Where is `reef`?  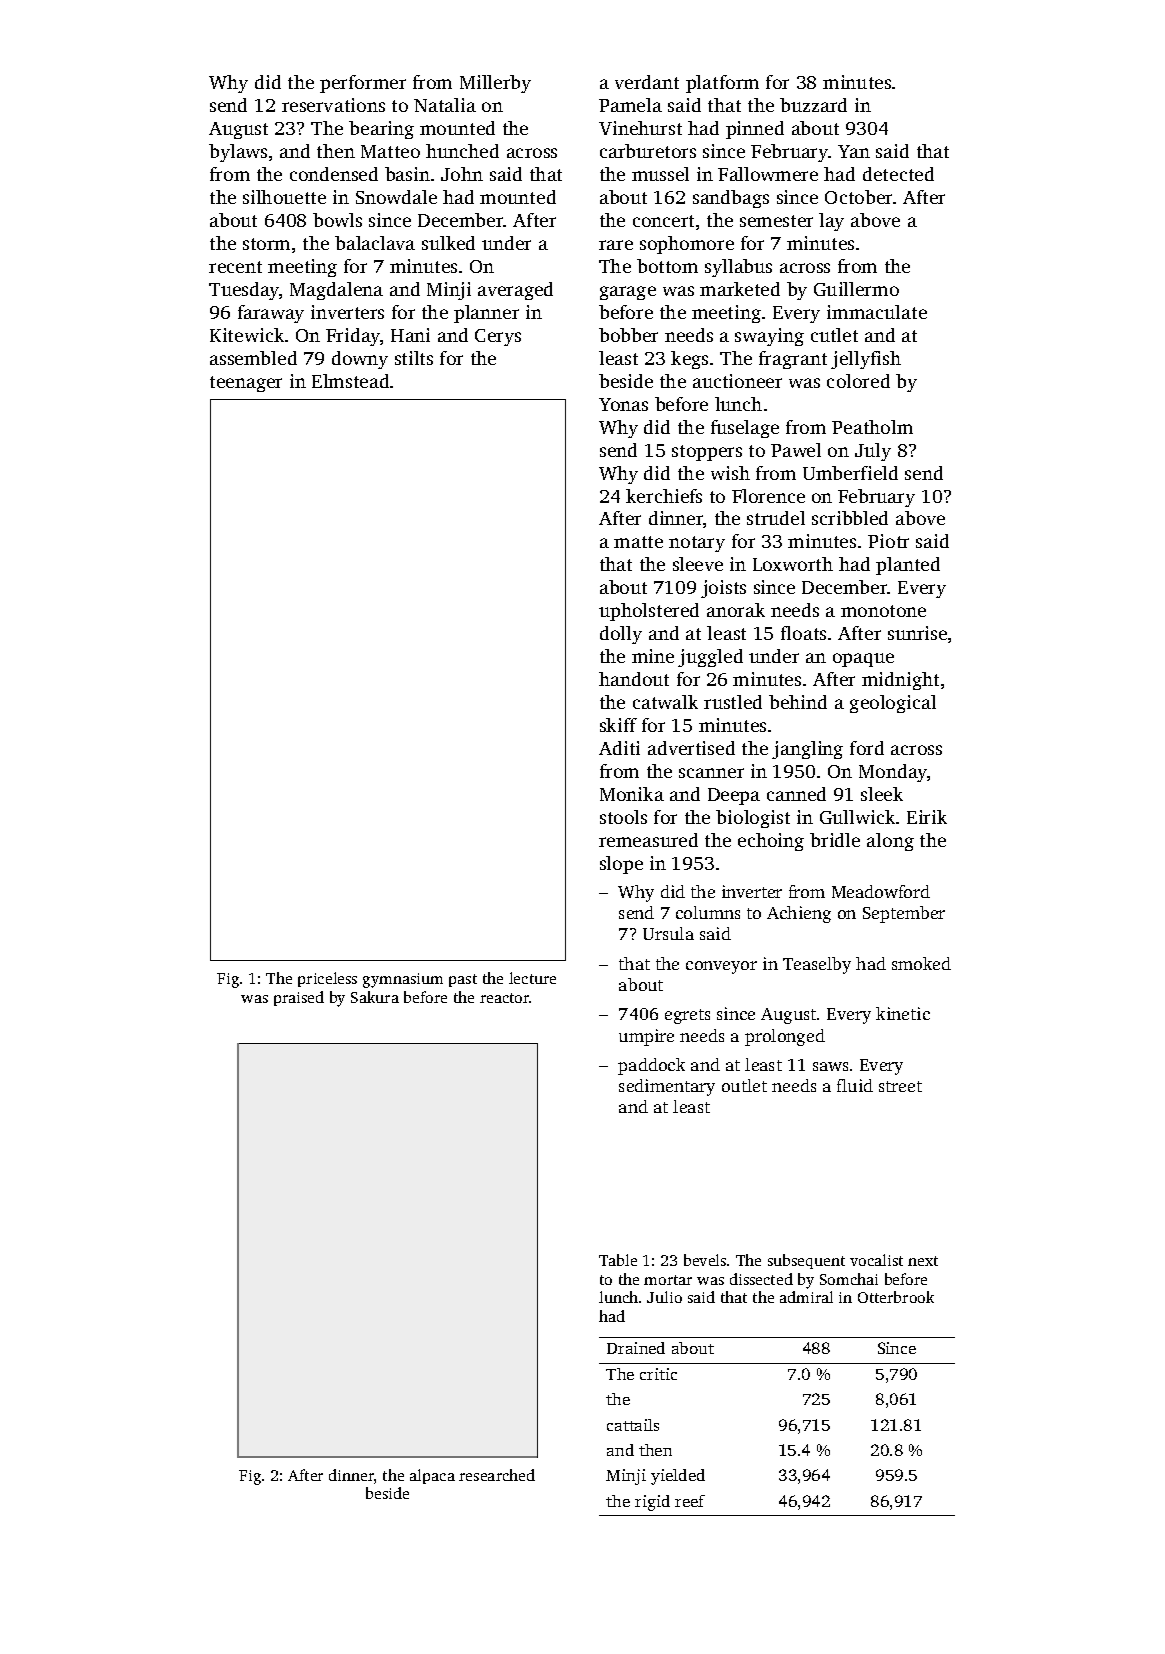 reef is located at coordinates (690, 1501).
